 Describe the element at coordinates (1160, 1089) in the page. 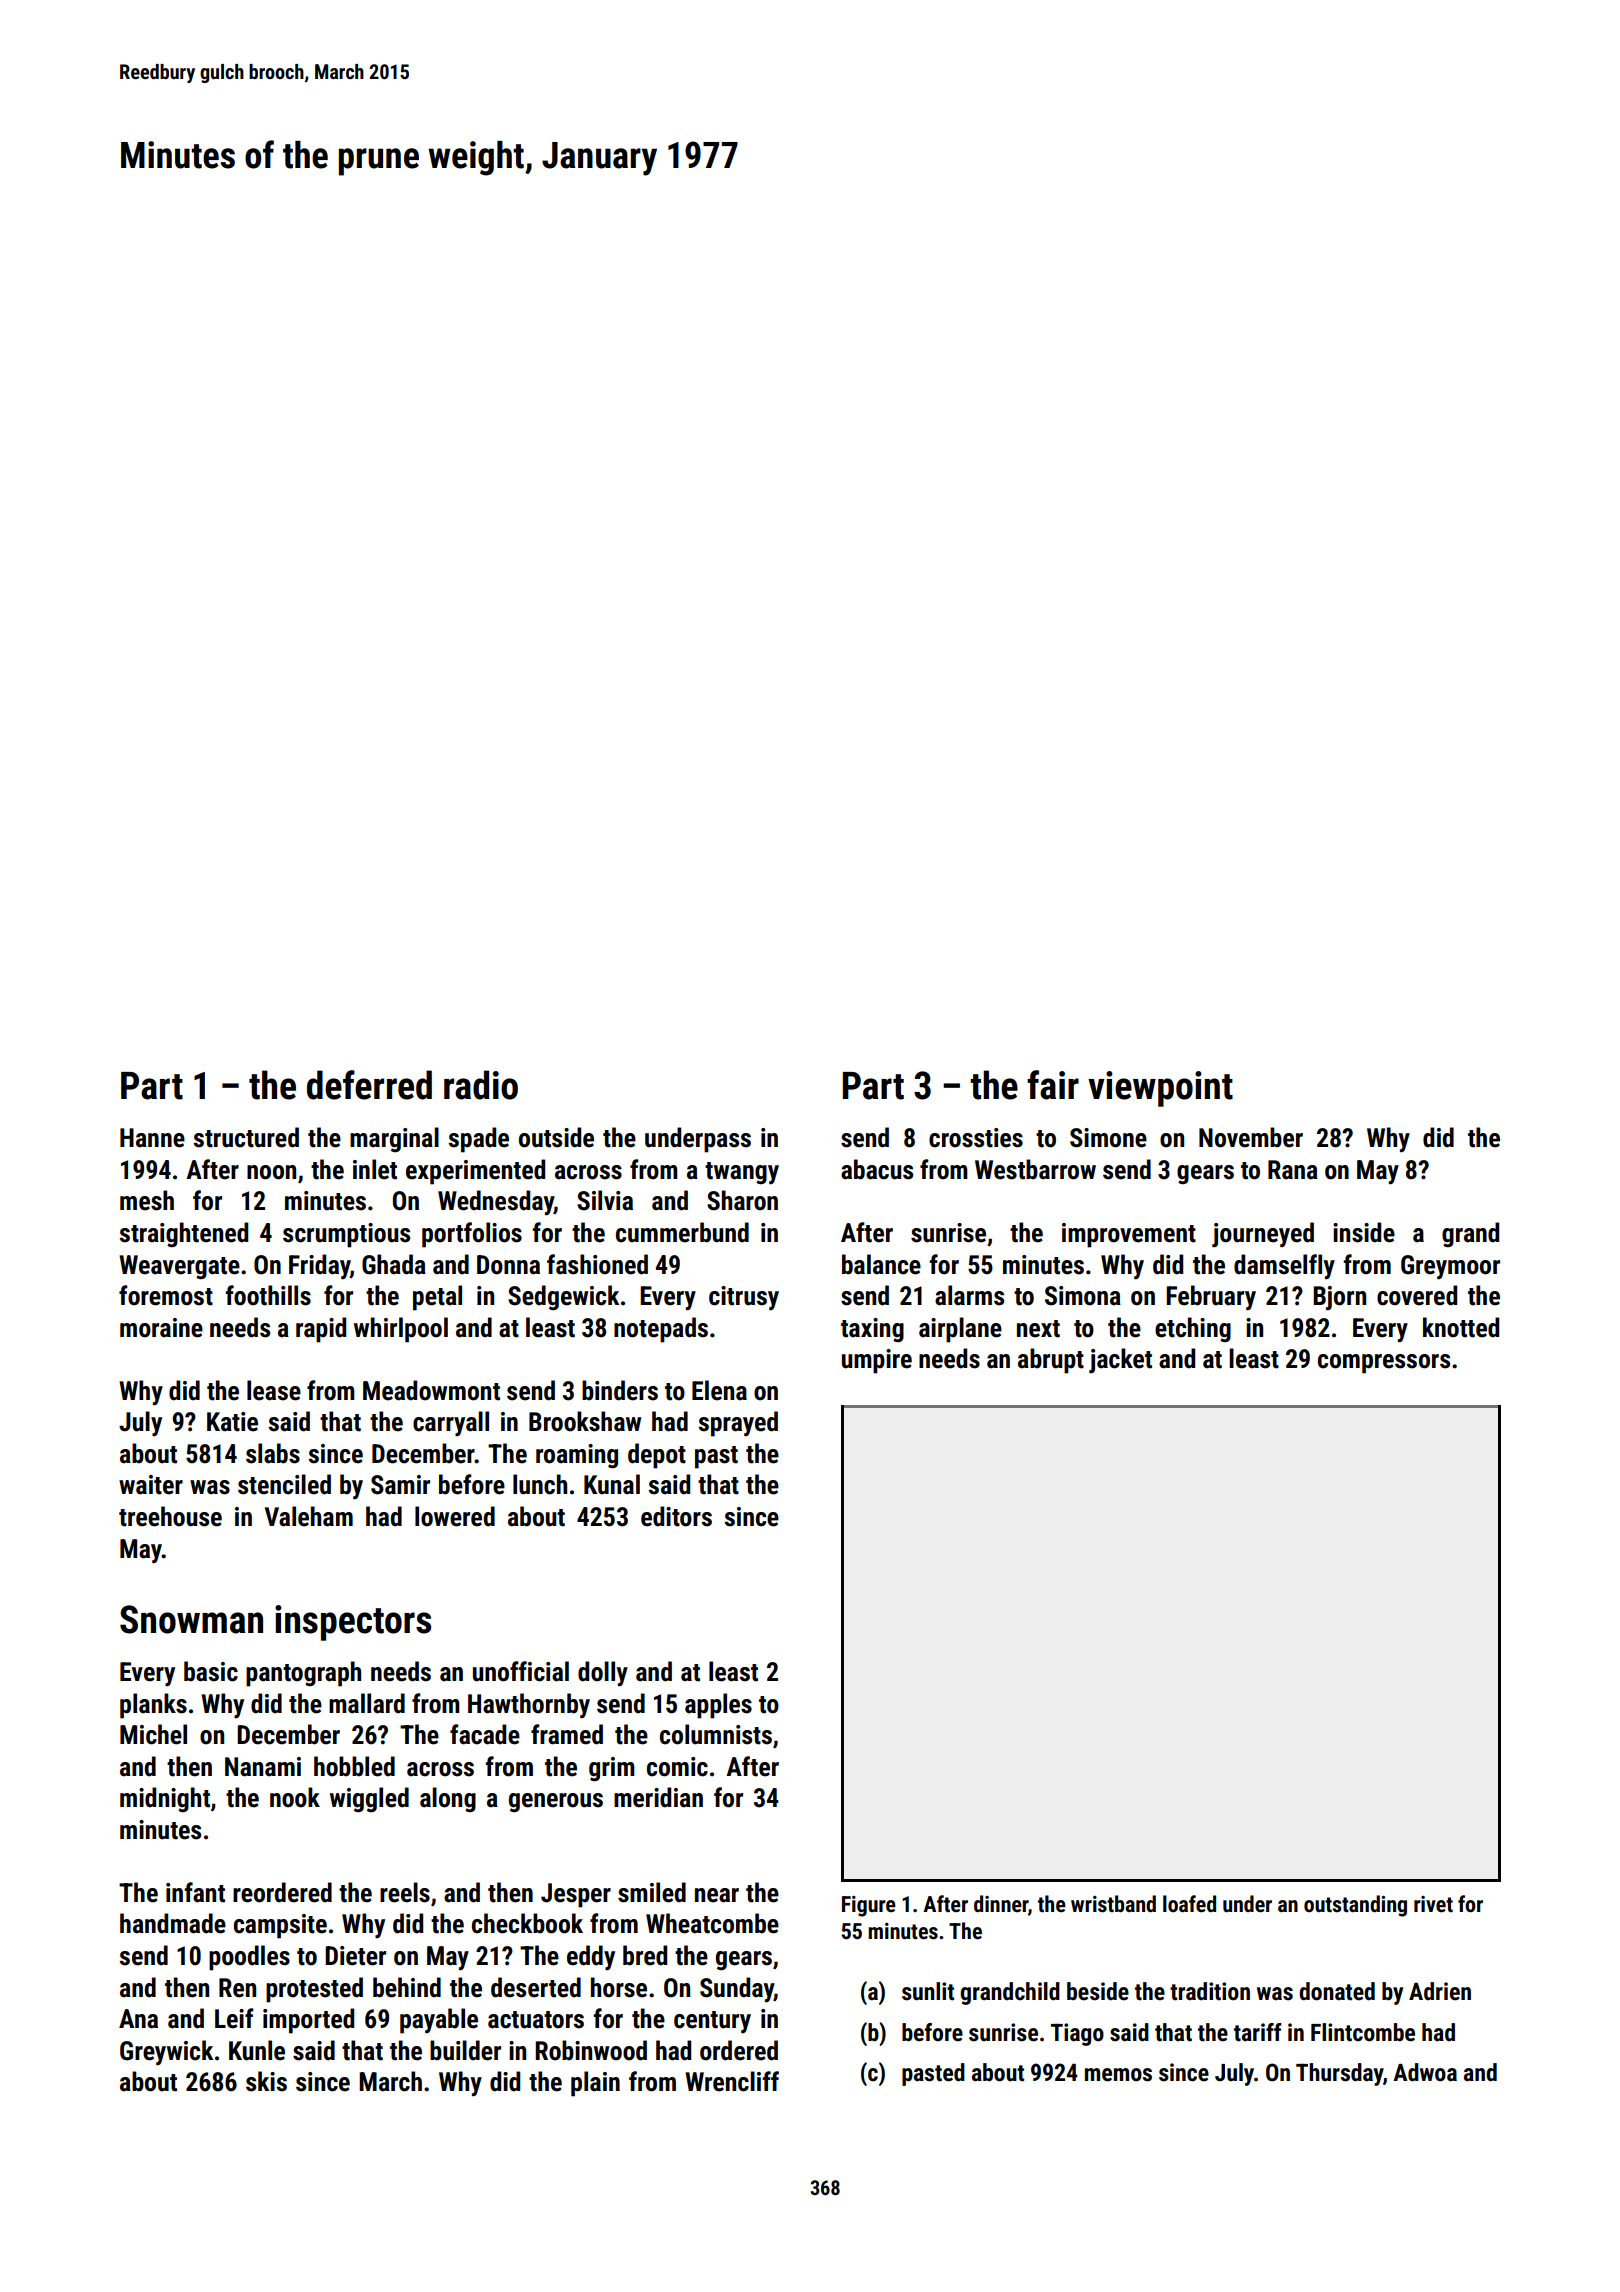

I see `viewpoint` at that location.
